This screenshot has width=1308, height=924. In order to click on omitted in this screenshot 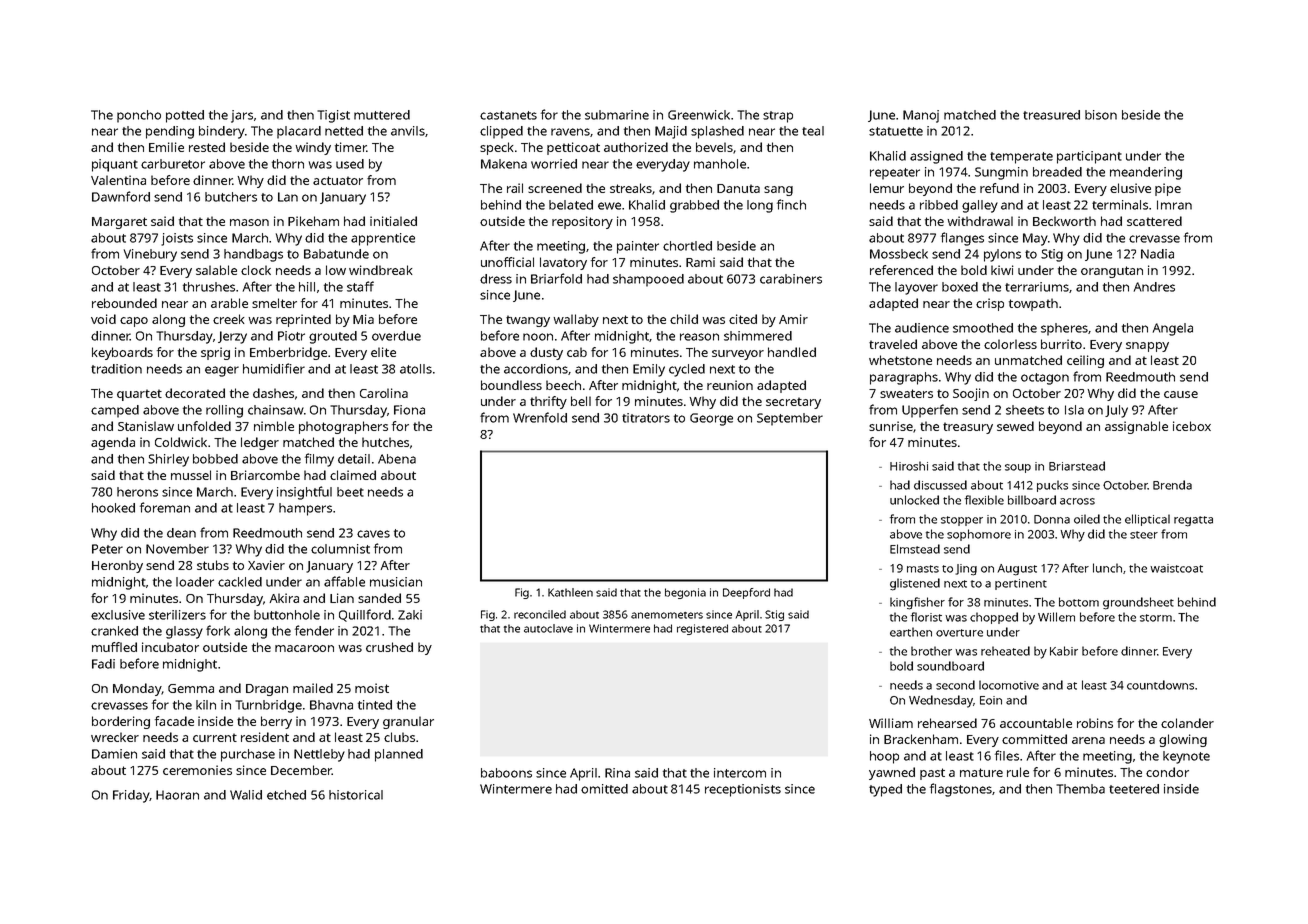, I will do `click(604, 789)`.
